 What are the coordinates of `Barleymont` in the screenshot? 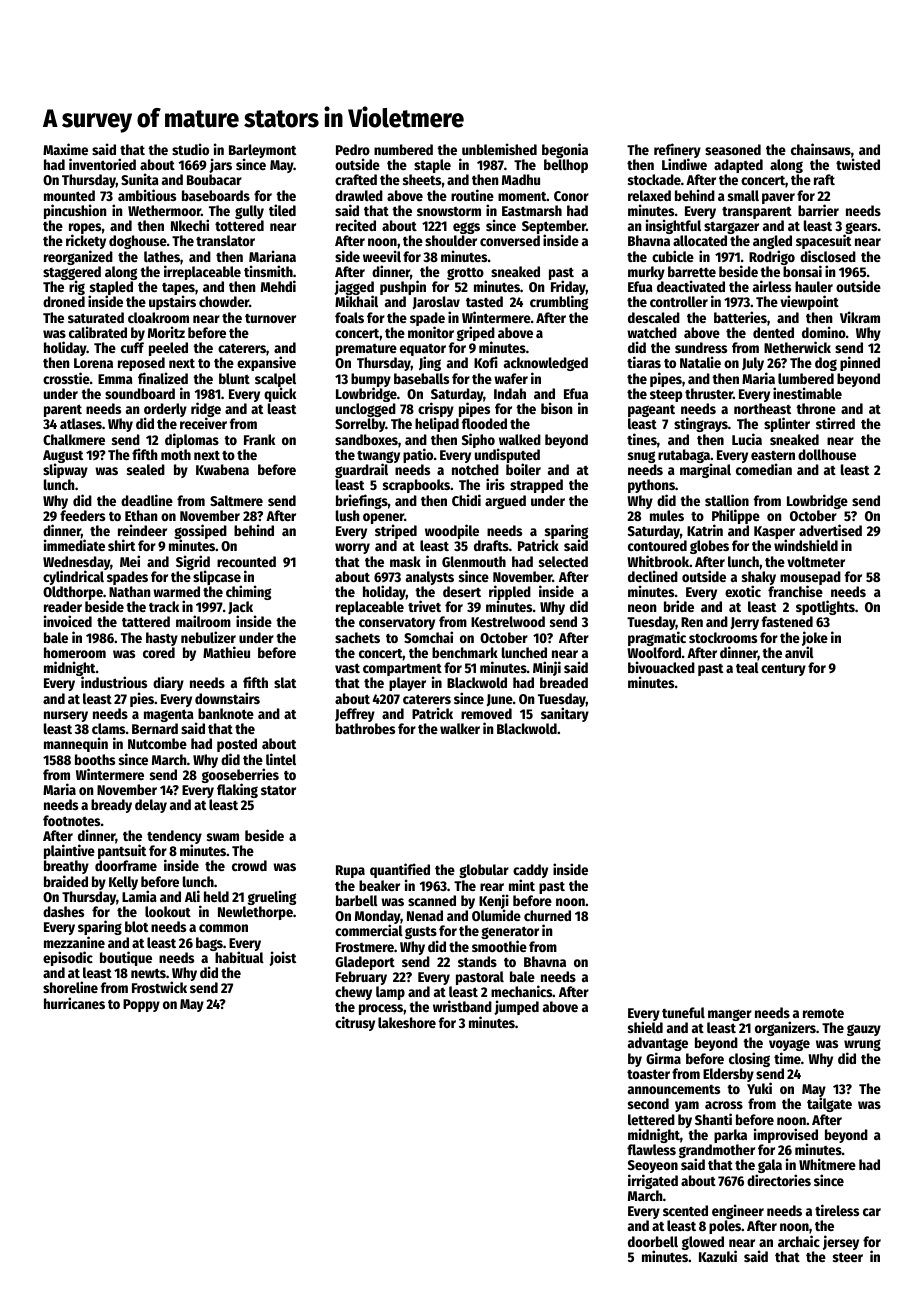 It's located at (262, 151).
